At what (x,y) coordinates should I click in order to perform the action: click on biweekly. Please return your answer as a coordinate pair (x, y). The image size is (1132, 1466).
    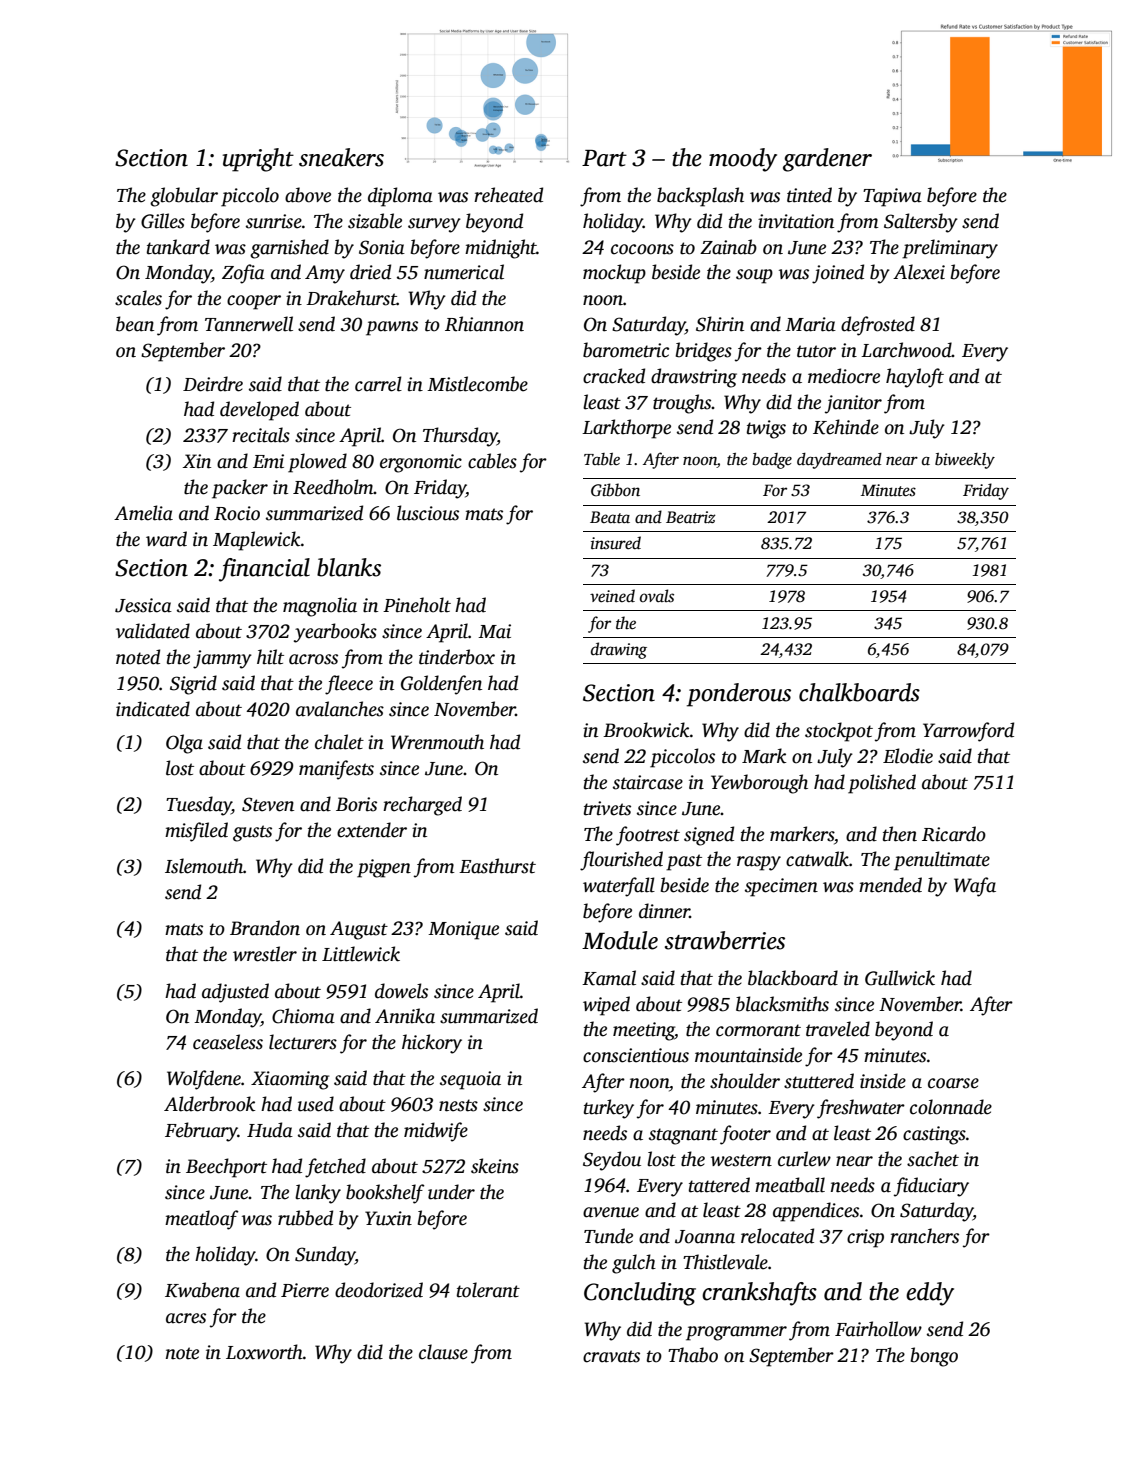
    Looking at the image, I should click on (965, 461).
